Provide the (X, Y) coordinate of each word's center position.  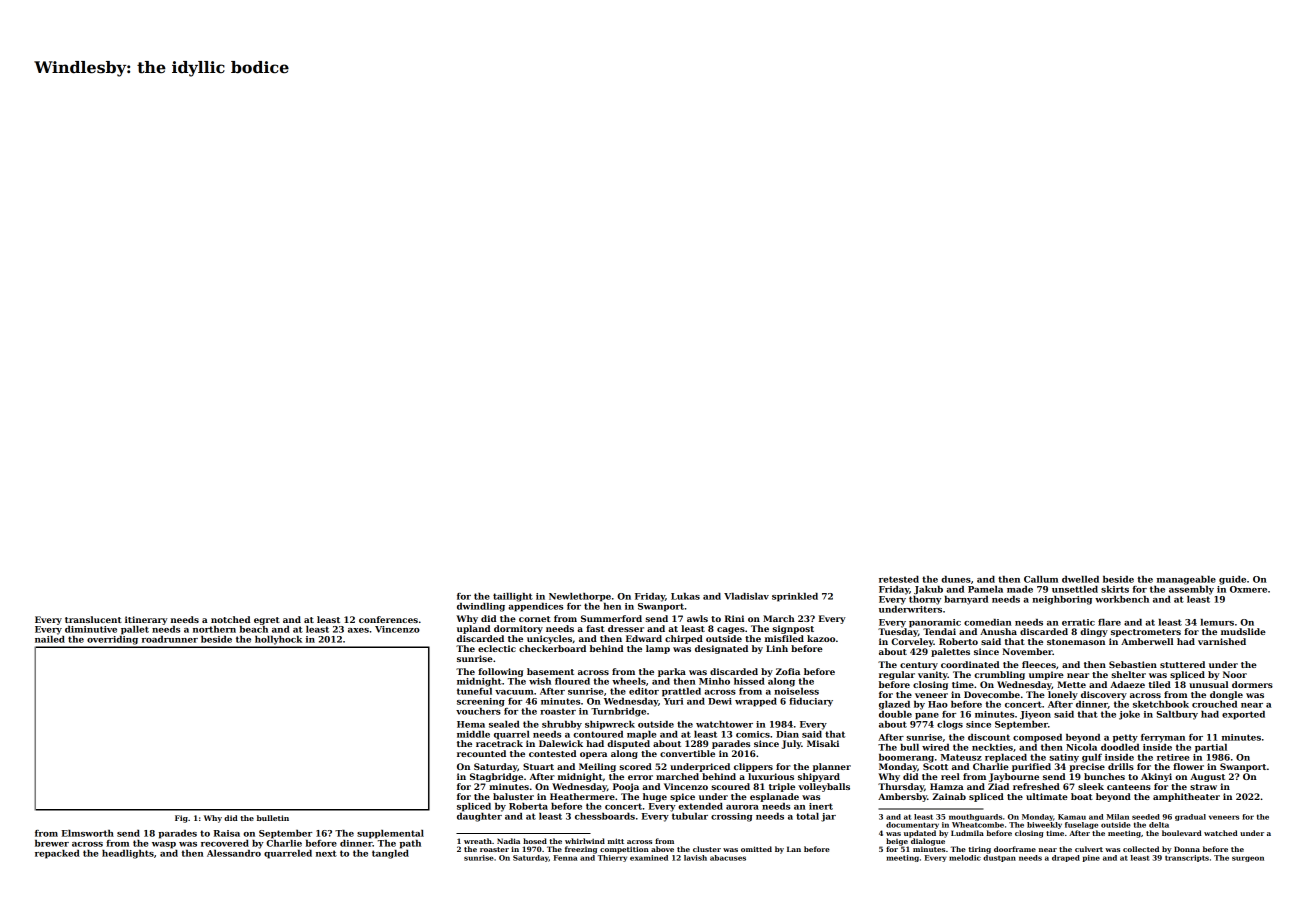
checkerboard (552, 648)
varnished (1222, 641)
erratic (1078, 622)
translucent (93, 619)
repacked (57, 854)
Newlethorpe (580, 597)
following (500, 672)
